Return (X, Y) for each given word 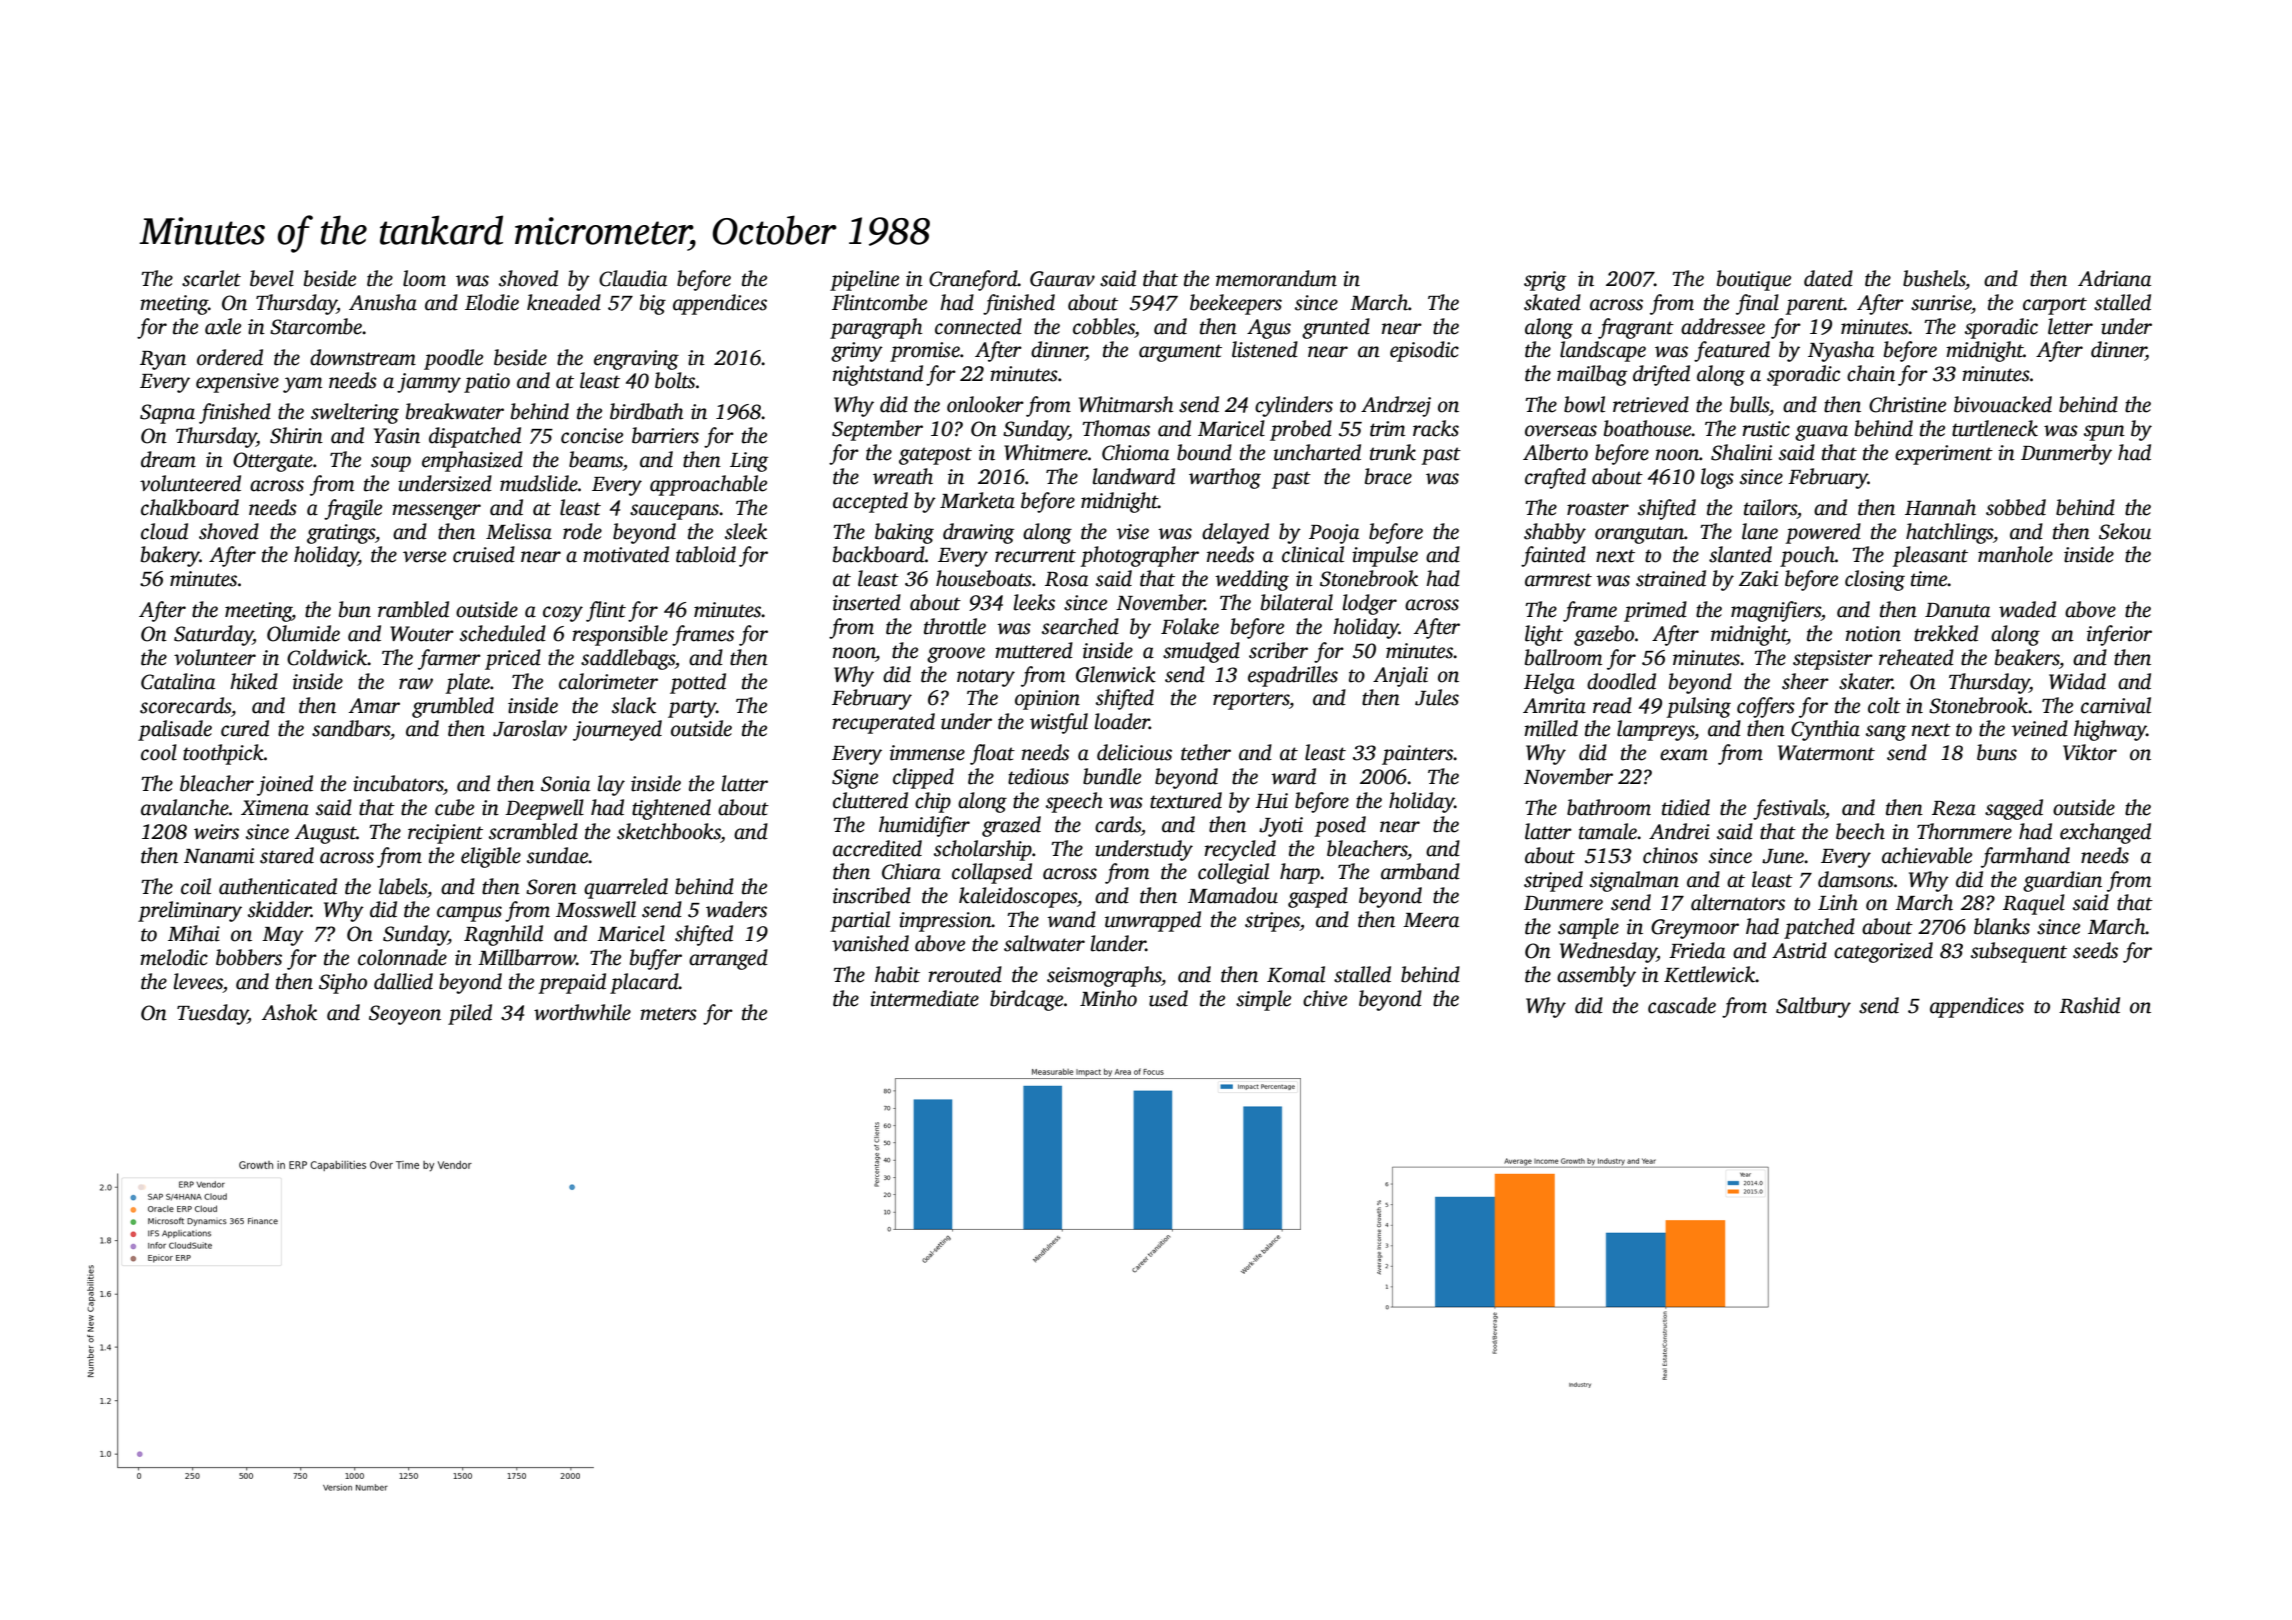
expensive (237, 383)
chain (1871, 373)
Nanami (219, 856)
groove (956, 655)
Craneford (973, 280)
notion (1873, 634)
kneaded (564, 302)
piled (470, 1014)
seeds (2095, 950)
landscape (1603, 351)
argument (1180, 353)
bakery (170, 556)
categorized (1883, 952)
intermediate (924, 998)
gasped (1318, 897)
